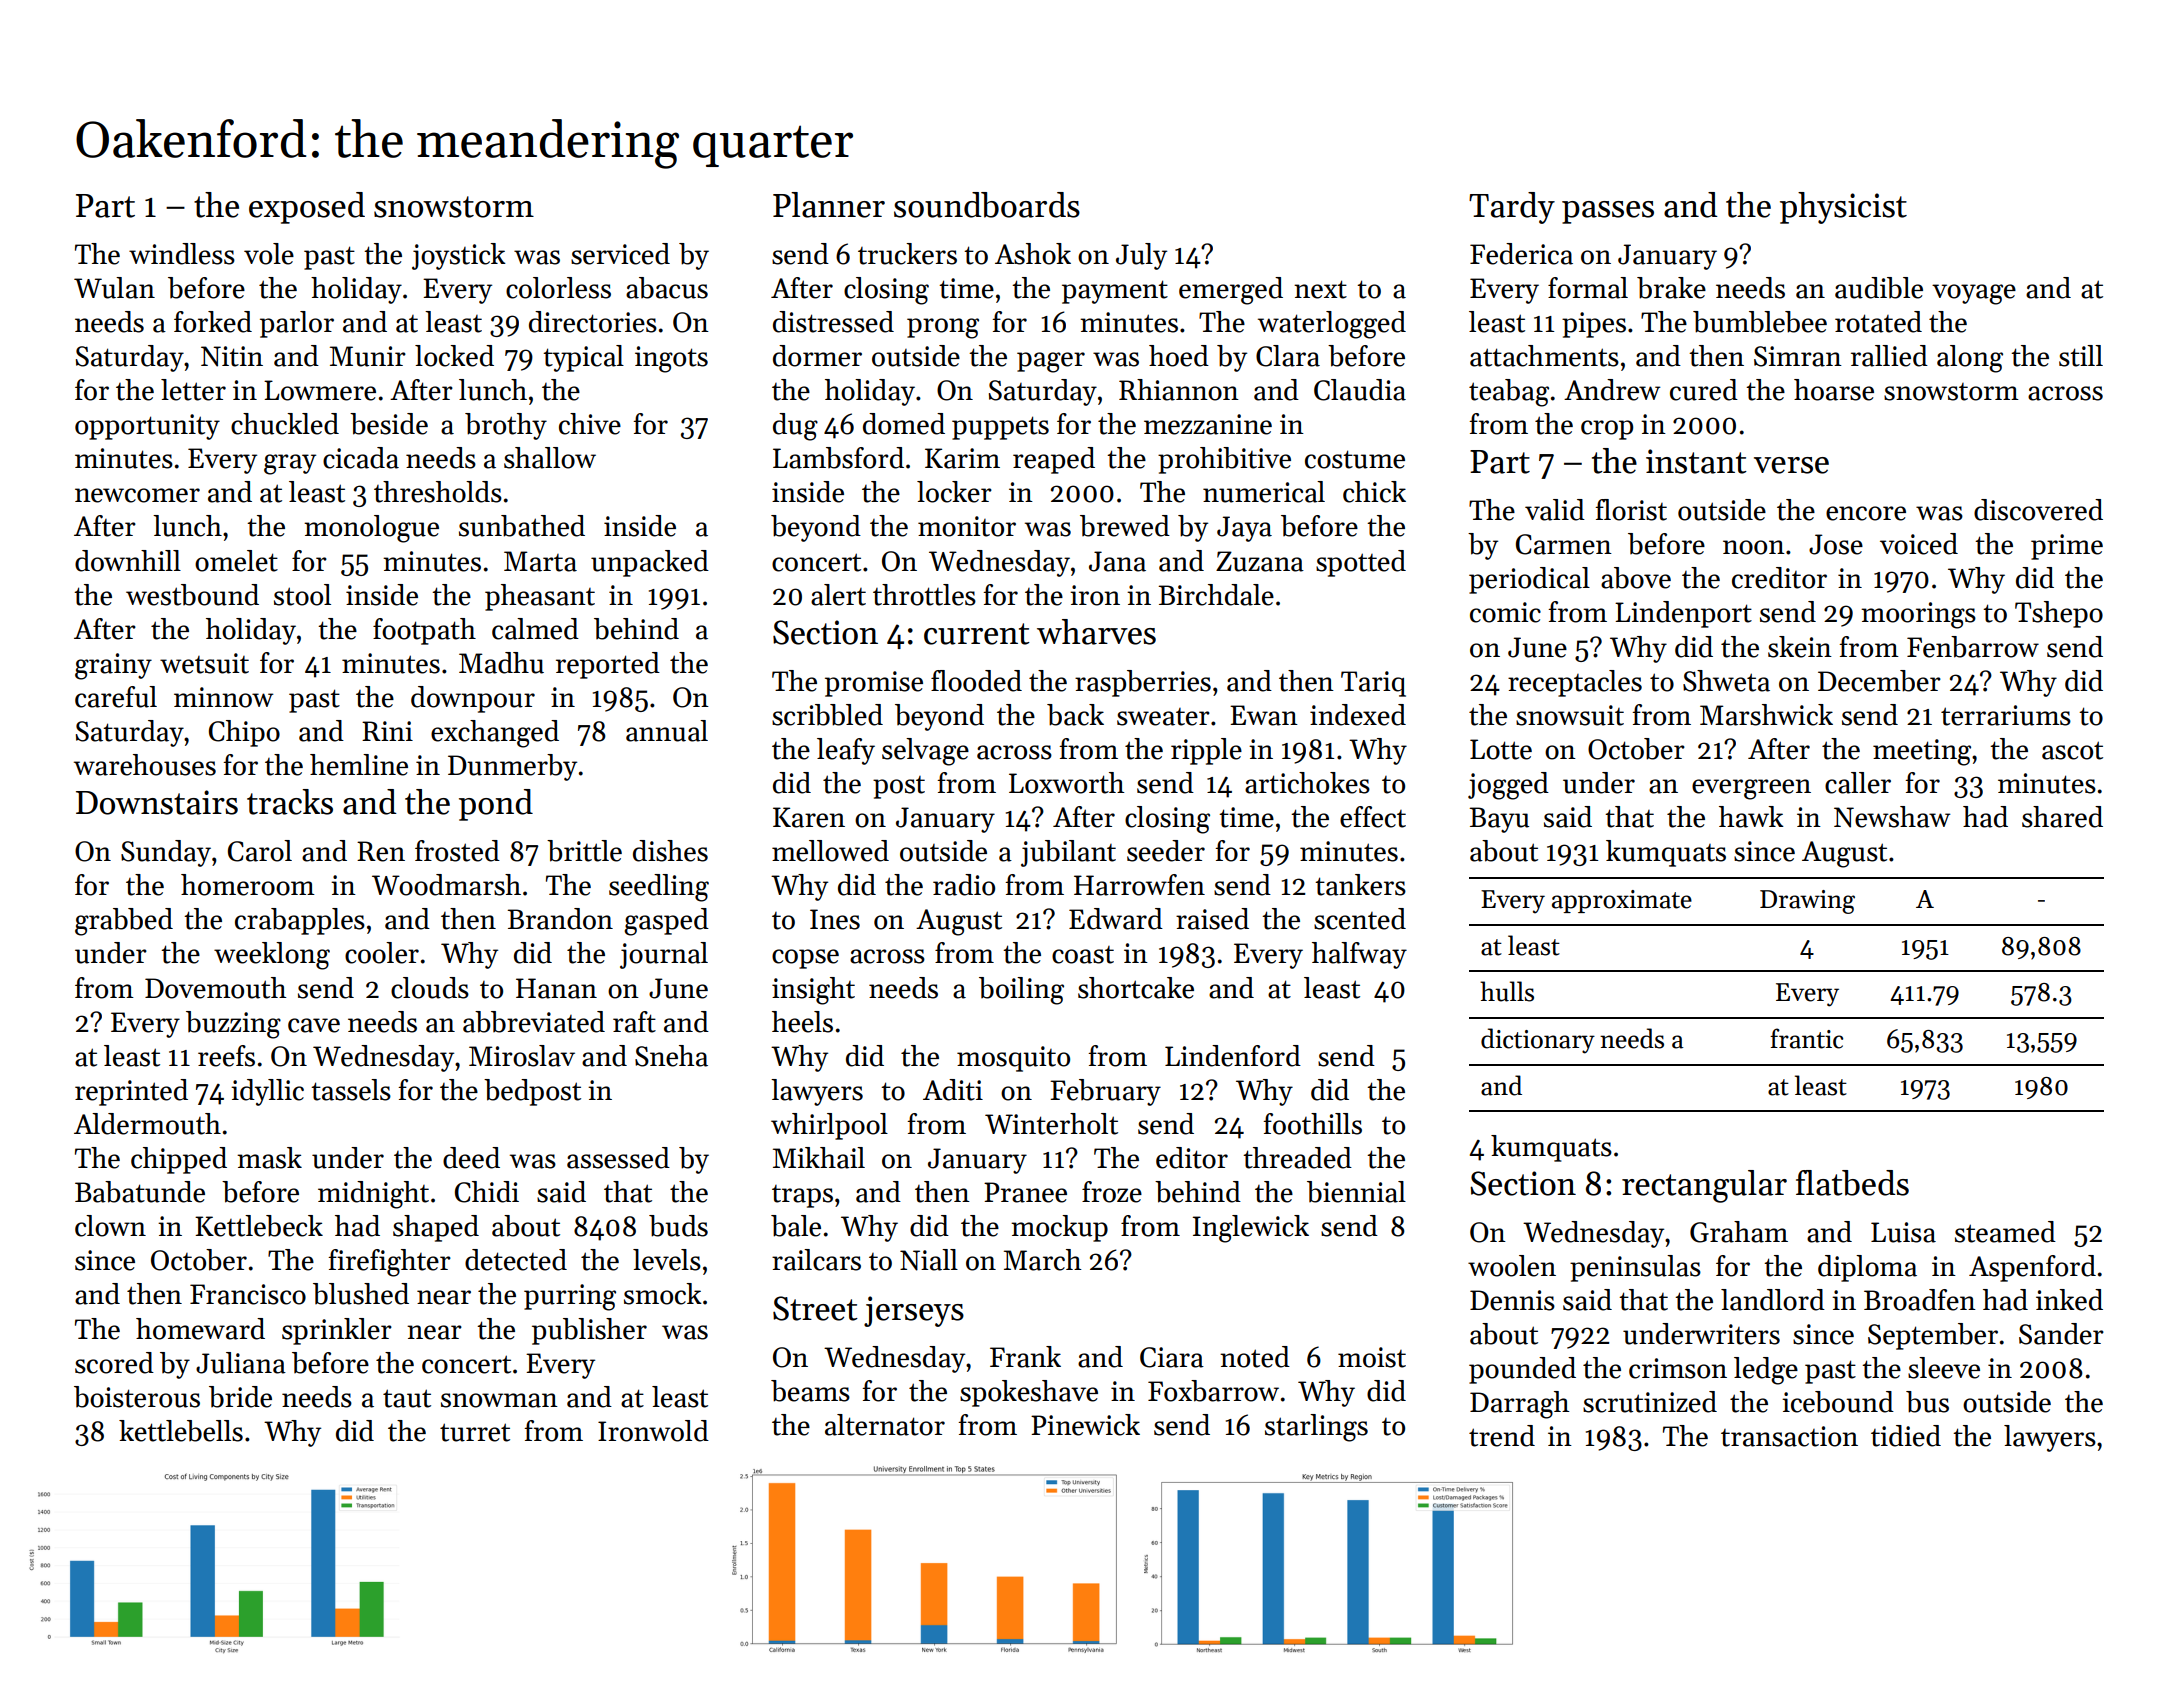 The width and height of the page is (2178, 1683). I want to click on discovered, so click(2038, 510).
